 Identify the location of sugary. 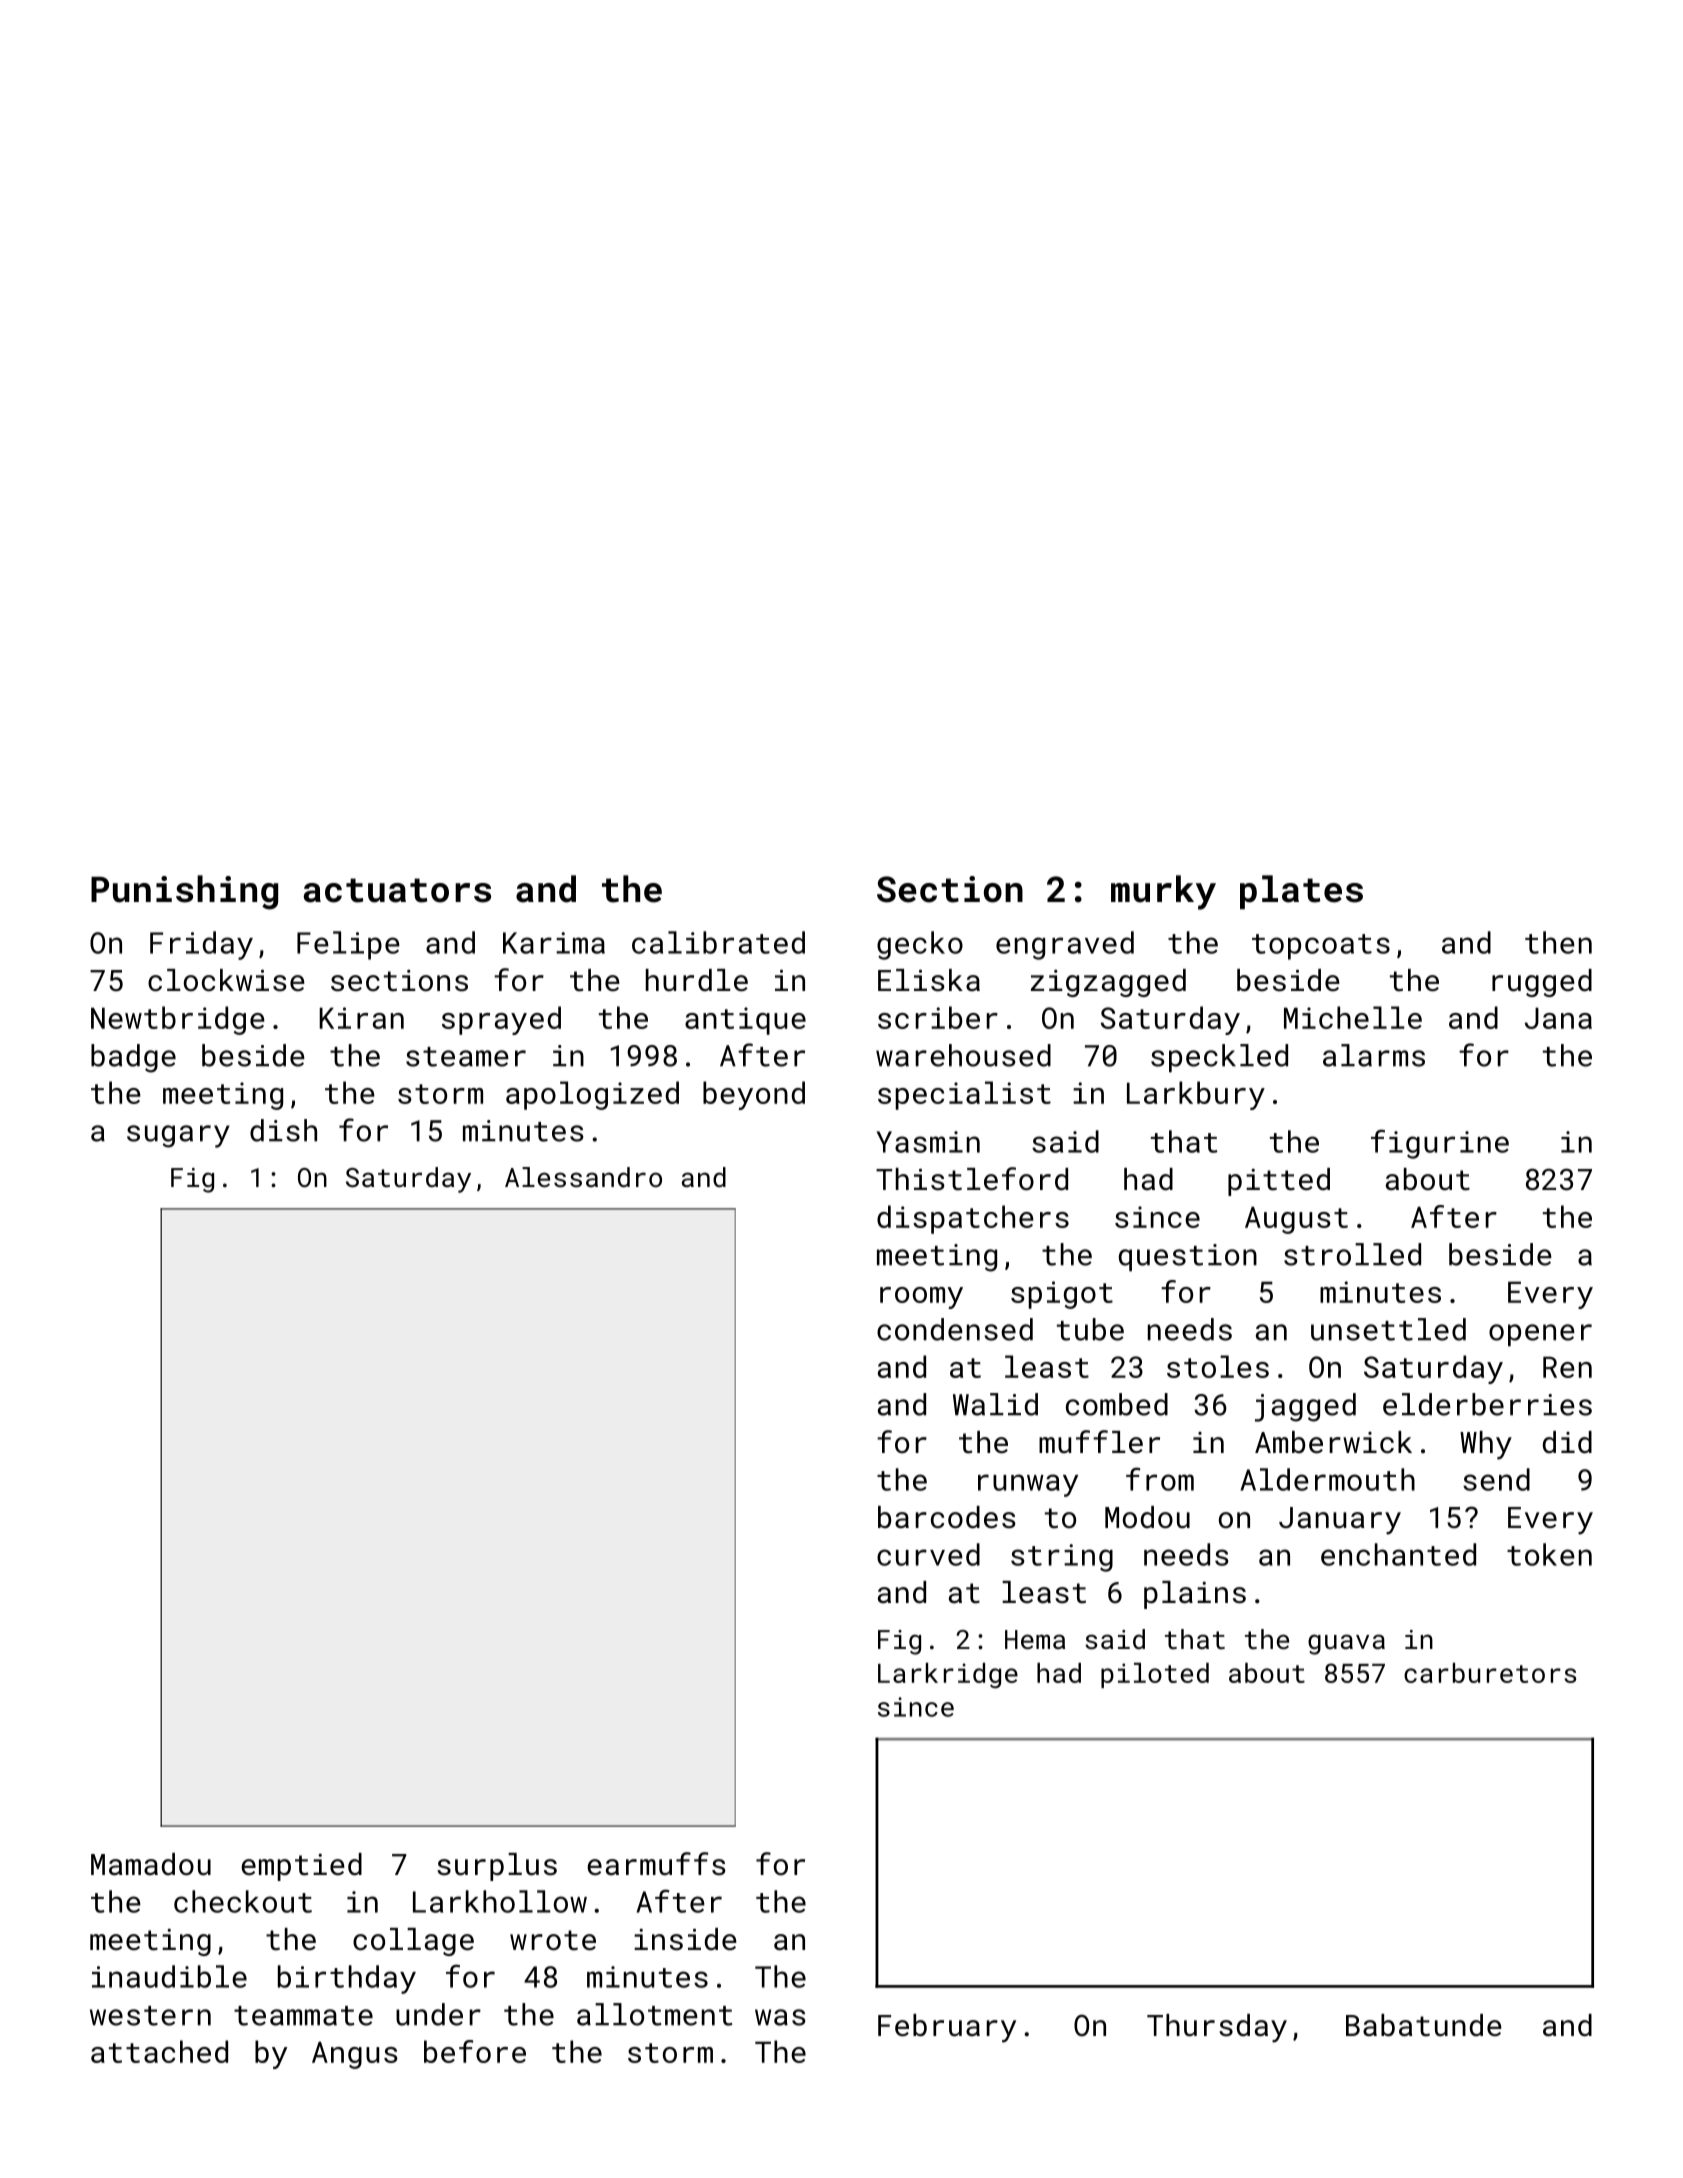
(178, 1136).
